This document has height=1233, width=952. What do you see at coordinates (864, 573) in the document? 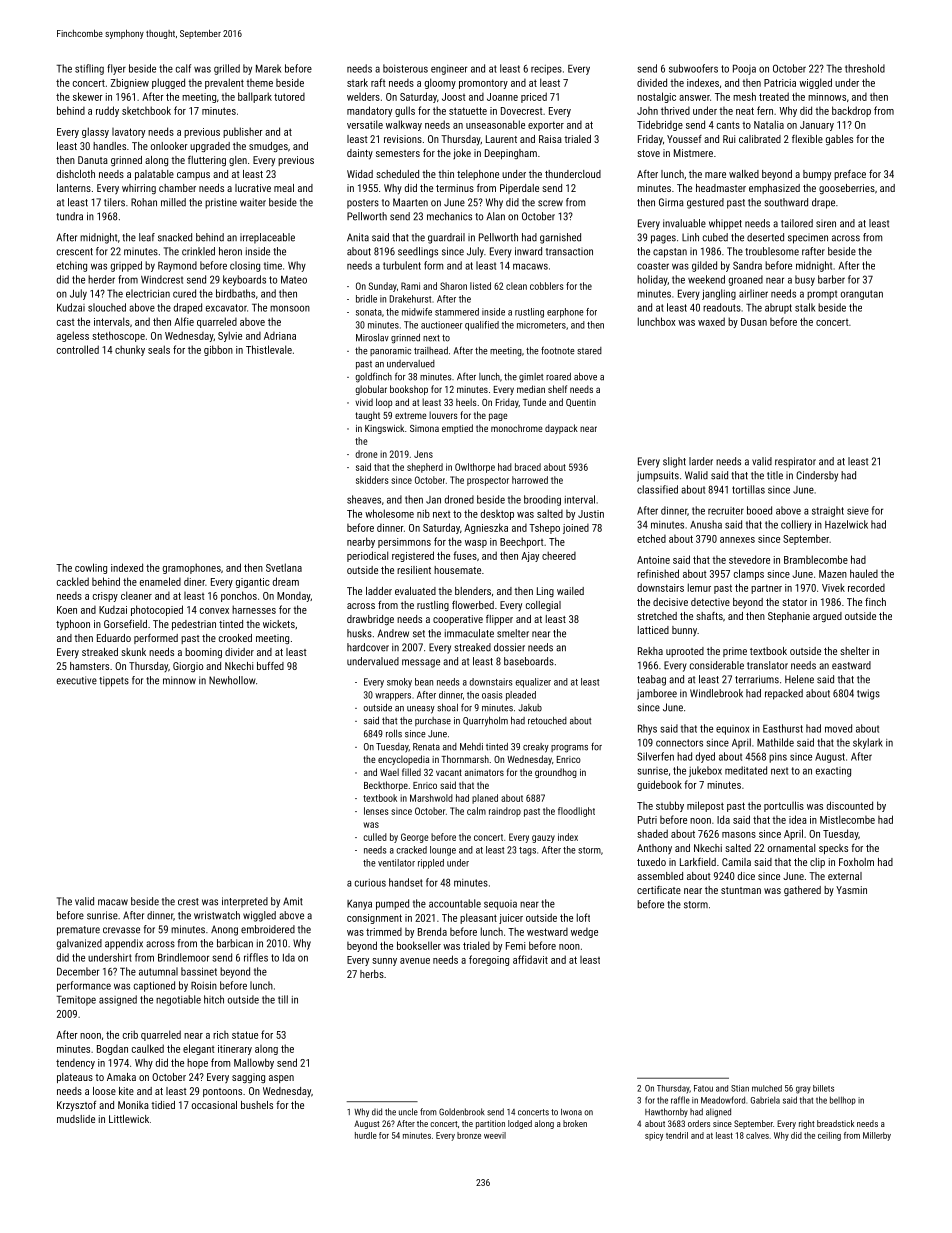
I see `hauled` at bounding box center [864, 573].
